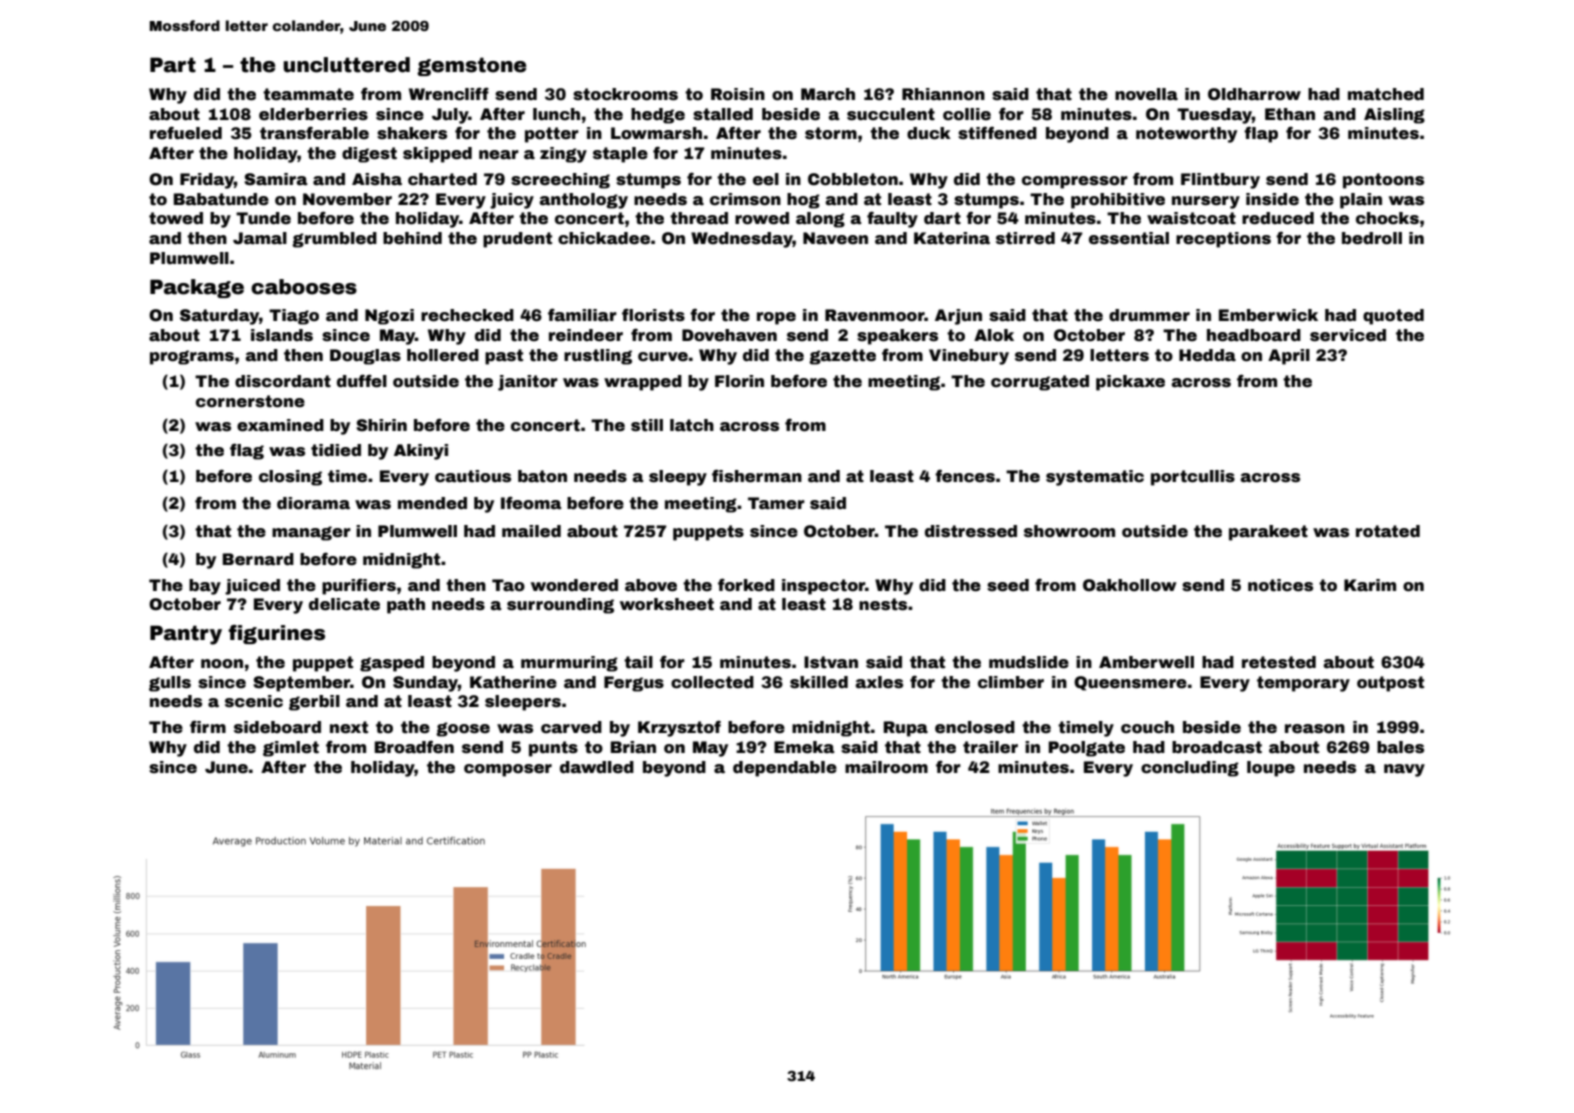 The height and width of the screenshot is (1113, 1574). I want to click on bedroll, so click(1372, 238).
